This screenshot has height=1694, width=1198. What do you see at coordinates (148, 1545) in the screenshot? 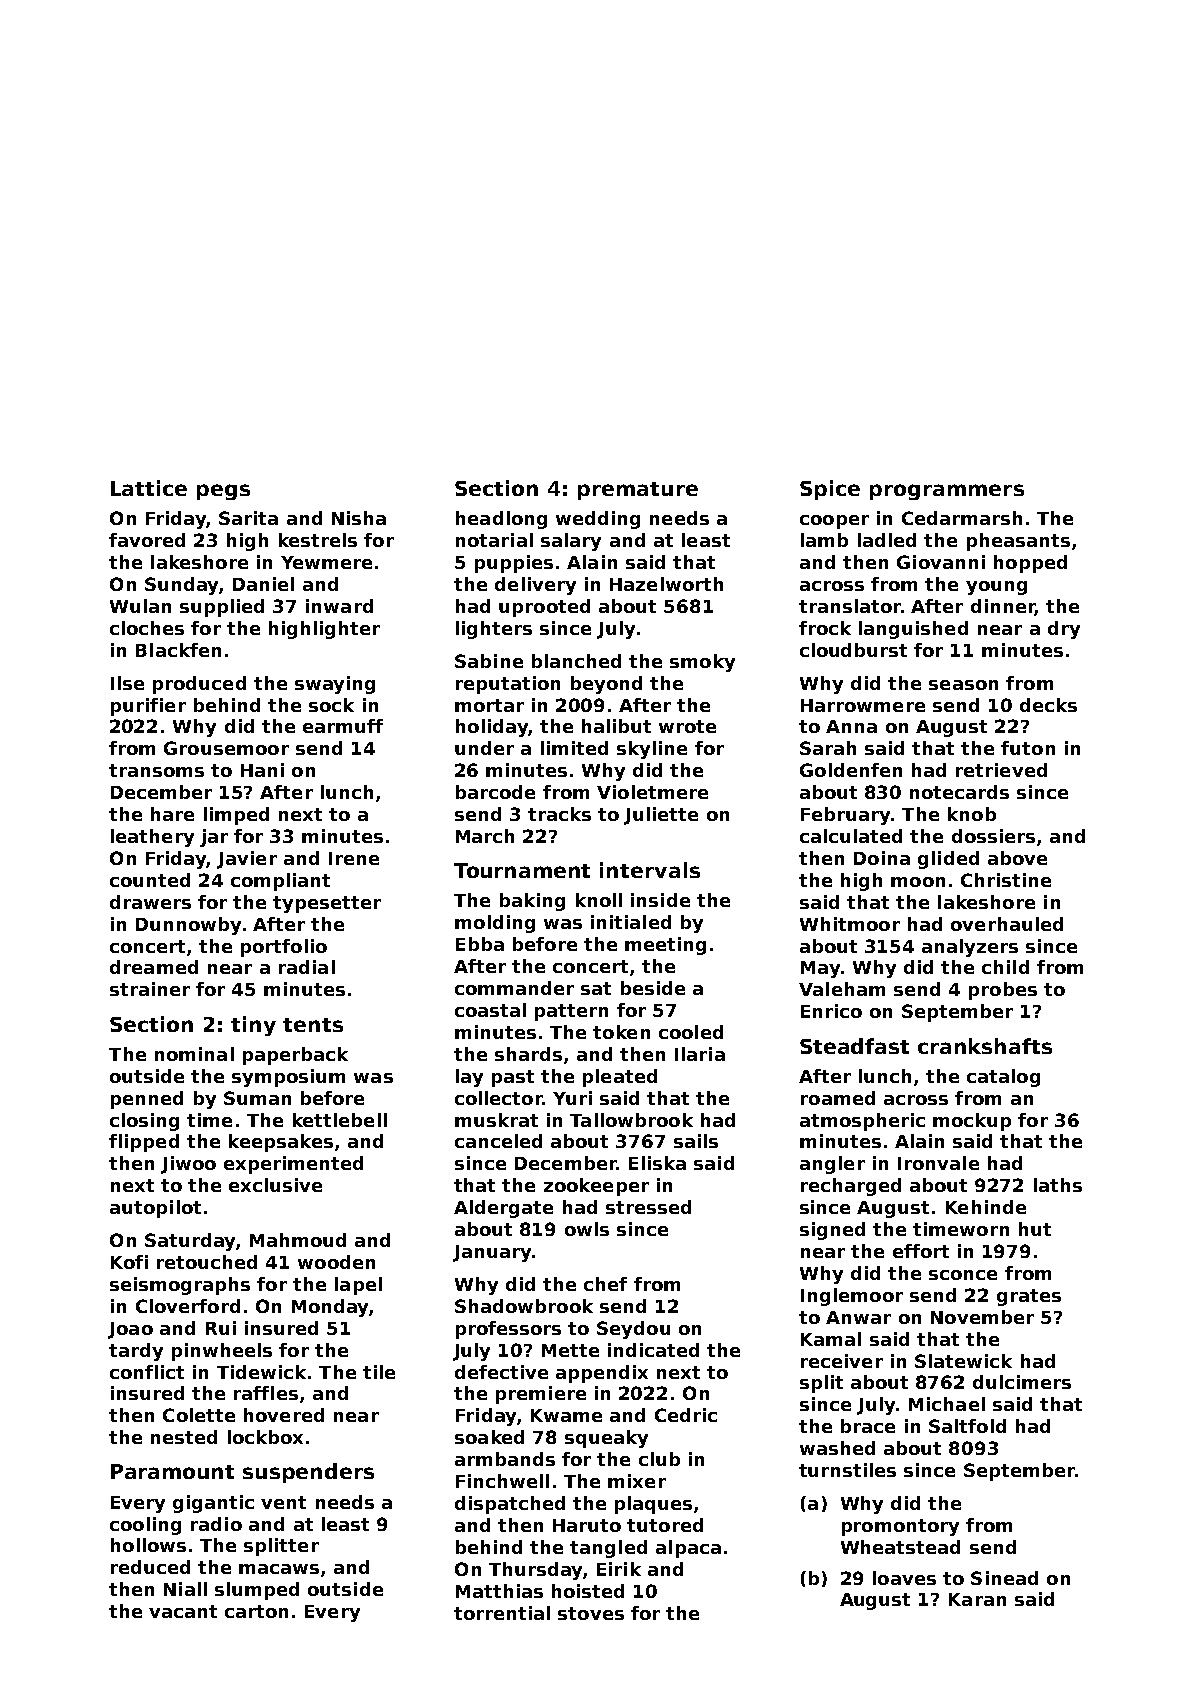
I see `hollows` at bounding box center [148, 1545].
